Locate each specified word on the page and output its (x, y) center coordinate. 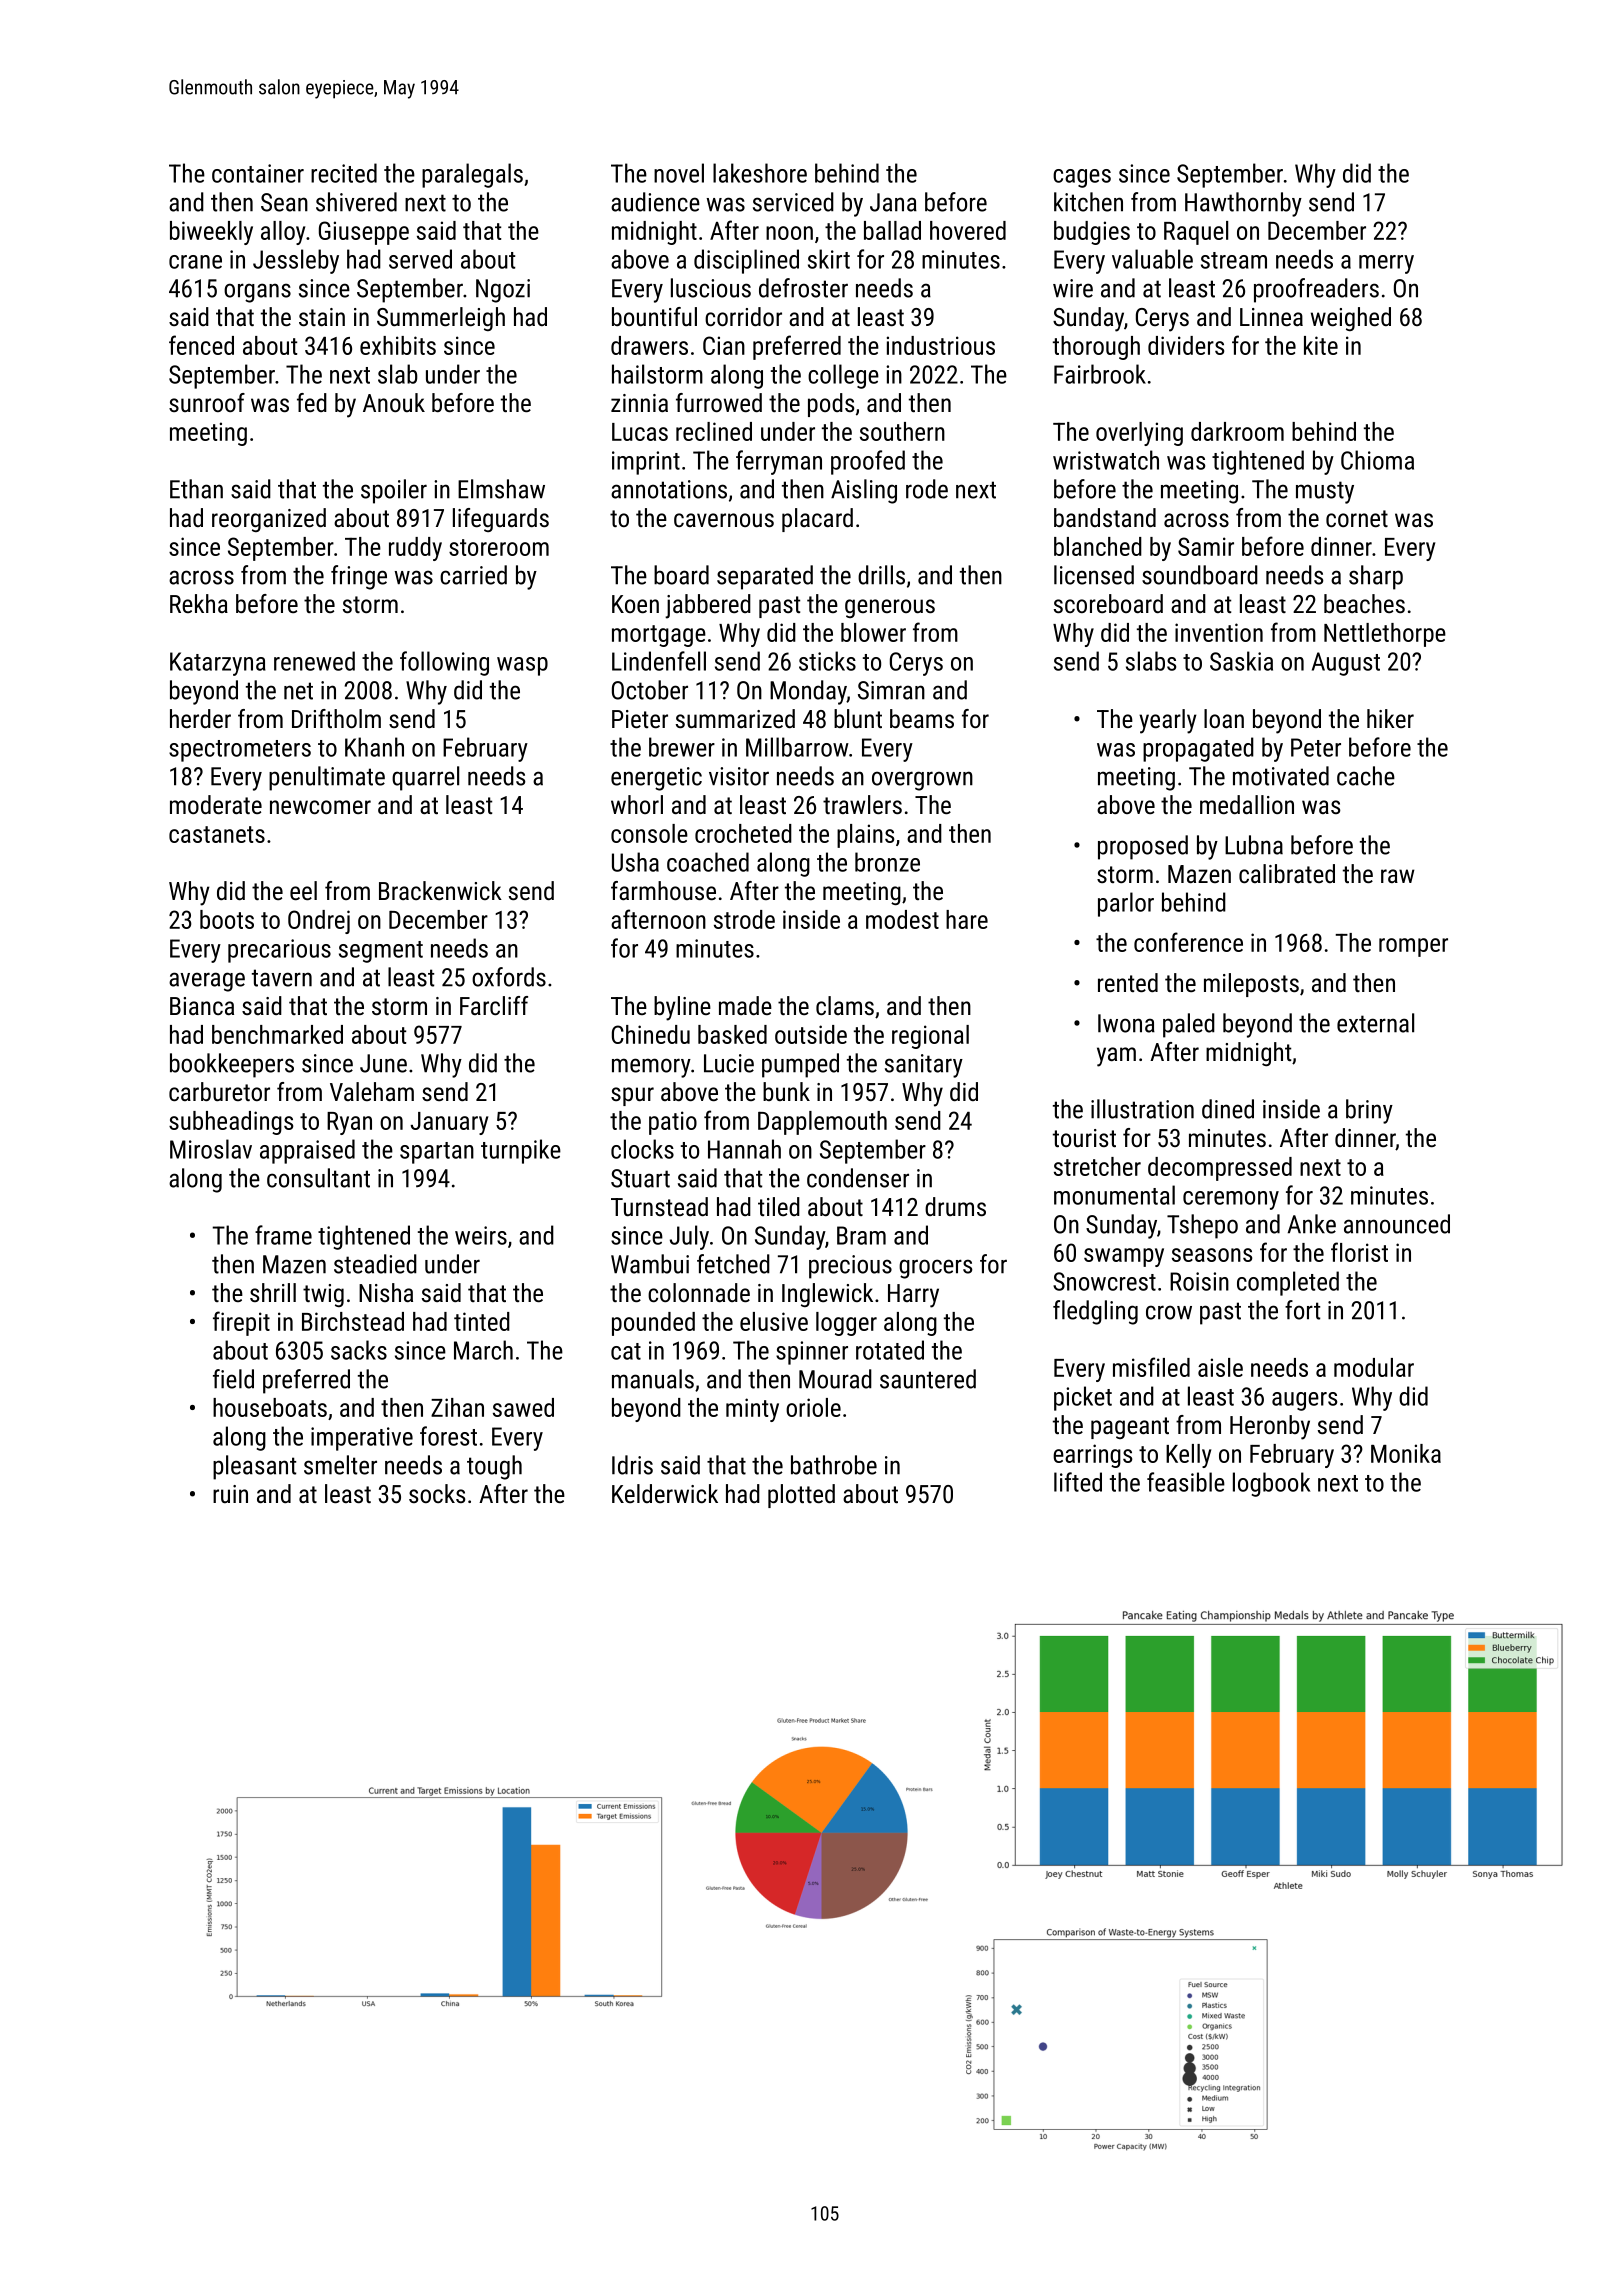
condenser (858, 1178)
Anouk (394, 402)
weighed (1351, 319)
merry (1386, 264)
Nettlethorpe (1385, 635)
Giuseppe (364, 233)
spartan (437, 1153)
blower (873, 632)
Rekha (199, 603)
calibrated (1287, 873)
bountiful (654, 316)
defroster (803, 288)
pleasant (254, 1467)
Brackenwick (440, 890)
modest (902, 919)
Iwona (1126, 1023)
